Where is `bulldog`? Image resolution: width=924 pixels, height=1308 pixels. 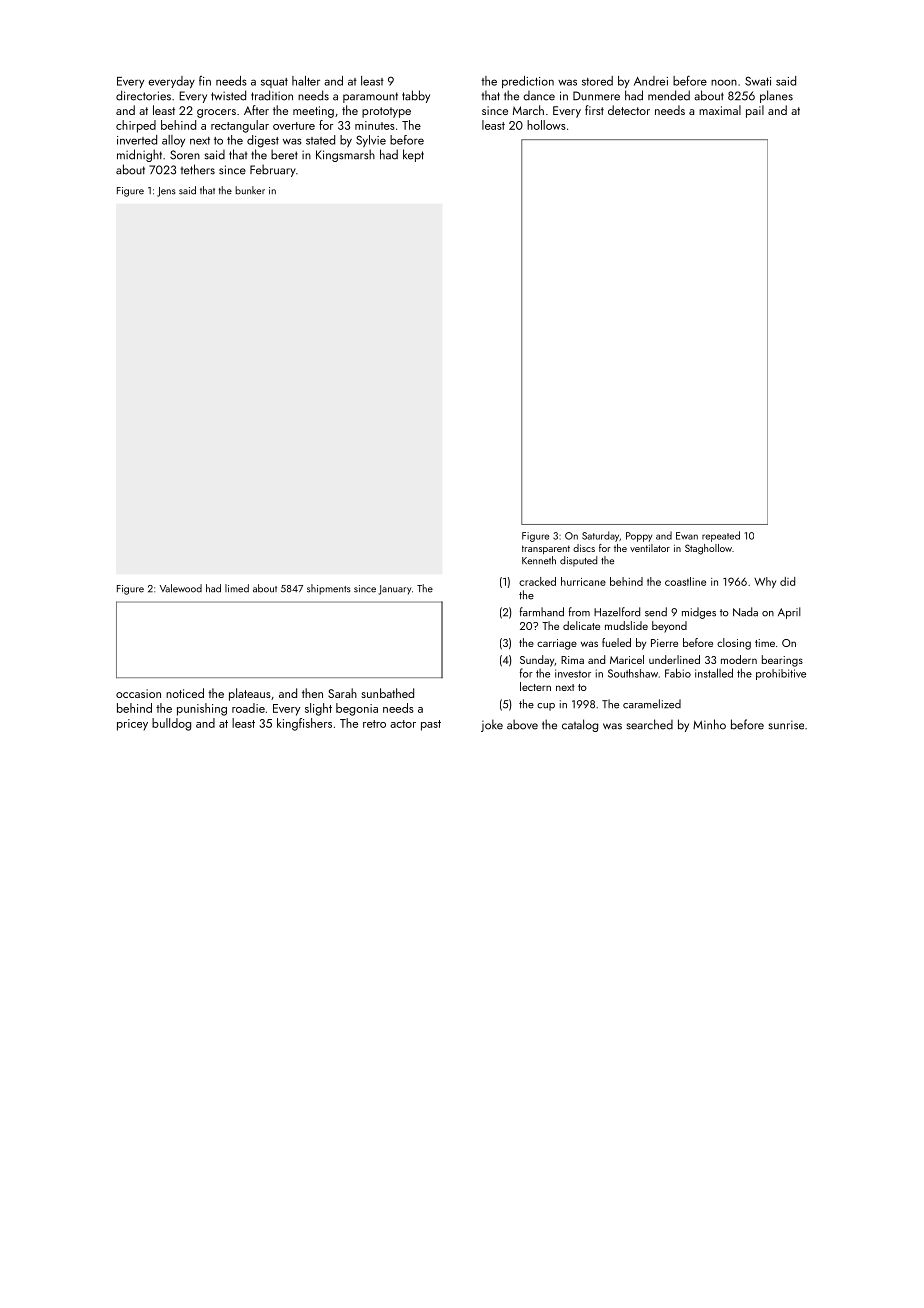 bulldog is located at coordinates (171, 724).
